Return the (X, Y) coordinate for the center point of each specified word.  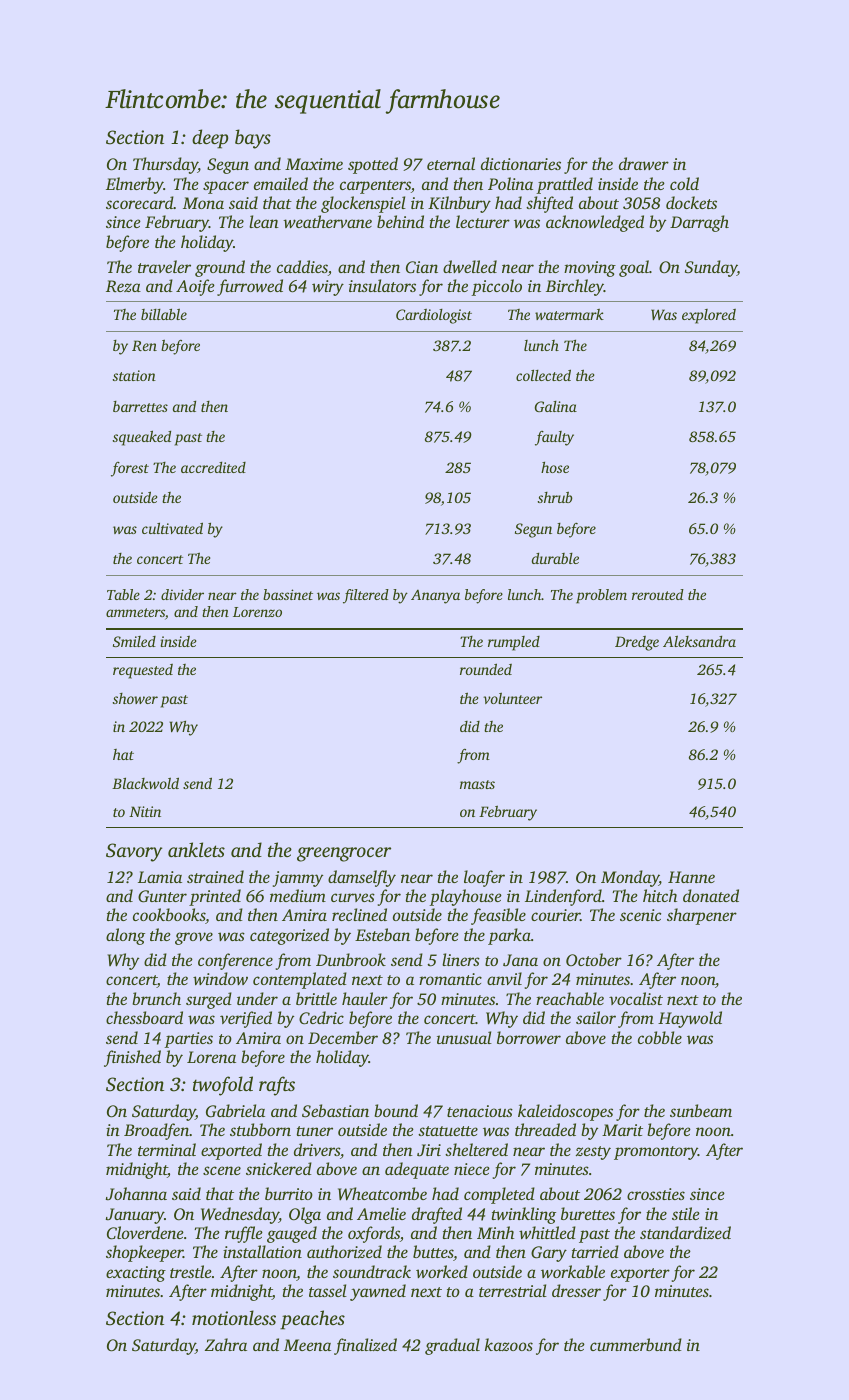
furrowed (250, 287)
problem (601, 596)
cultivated (172, 528)
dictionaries (521, 163)
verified (246, 1019)
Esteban (382, 934)
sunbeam (701, 1110)
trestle (191, 1271)
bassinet (288, 594)
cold (684, 183)
